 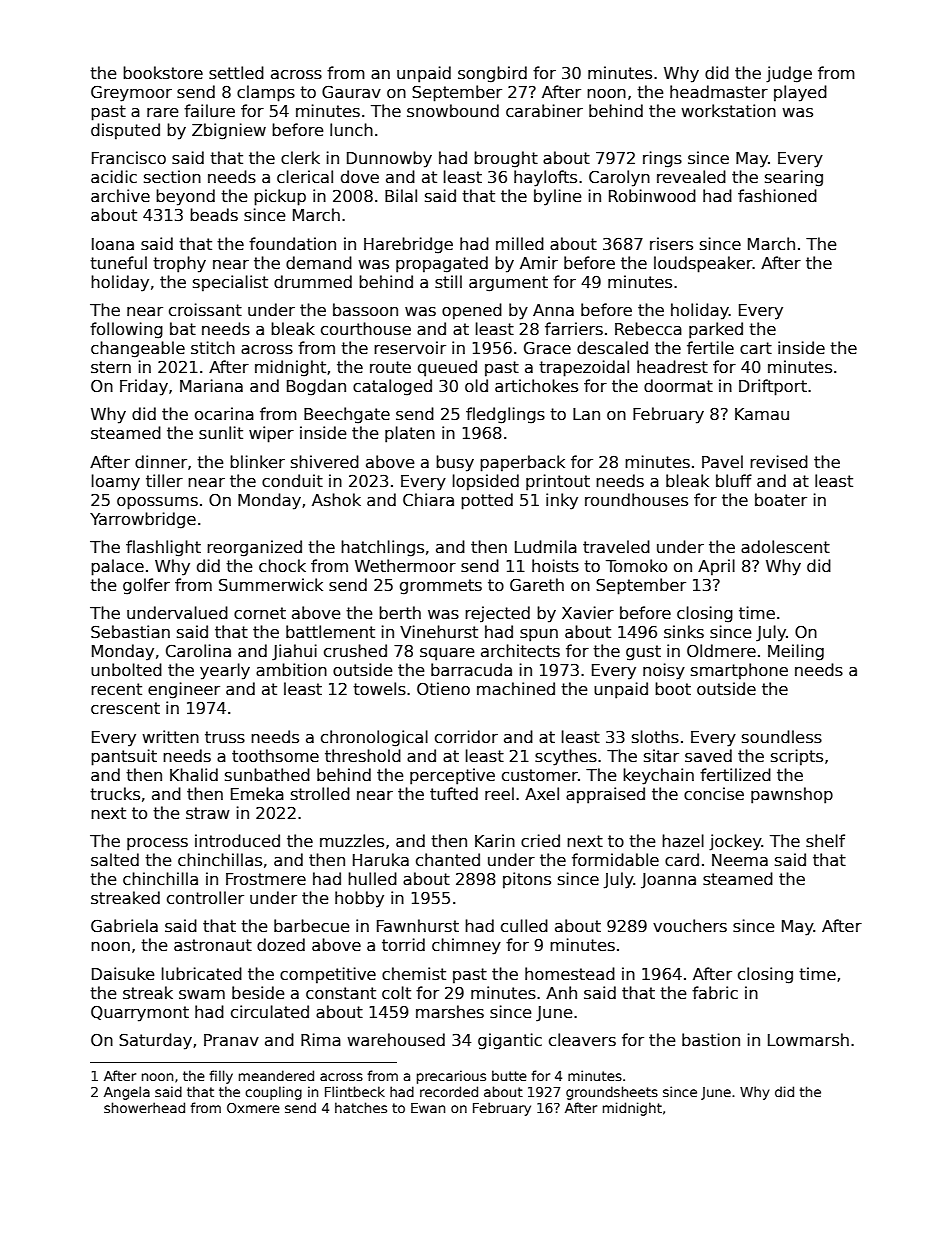 What do you see at coordinates (711, 1040) in the document?
I see `bastion` at bounding box center [711, 1040].
